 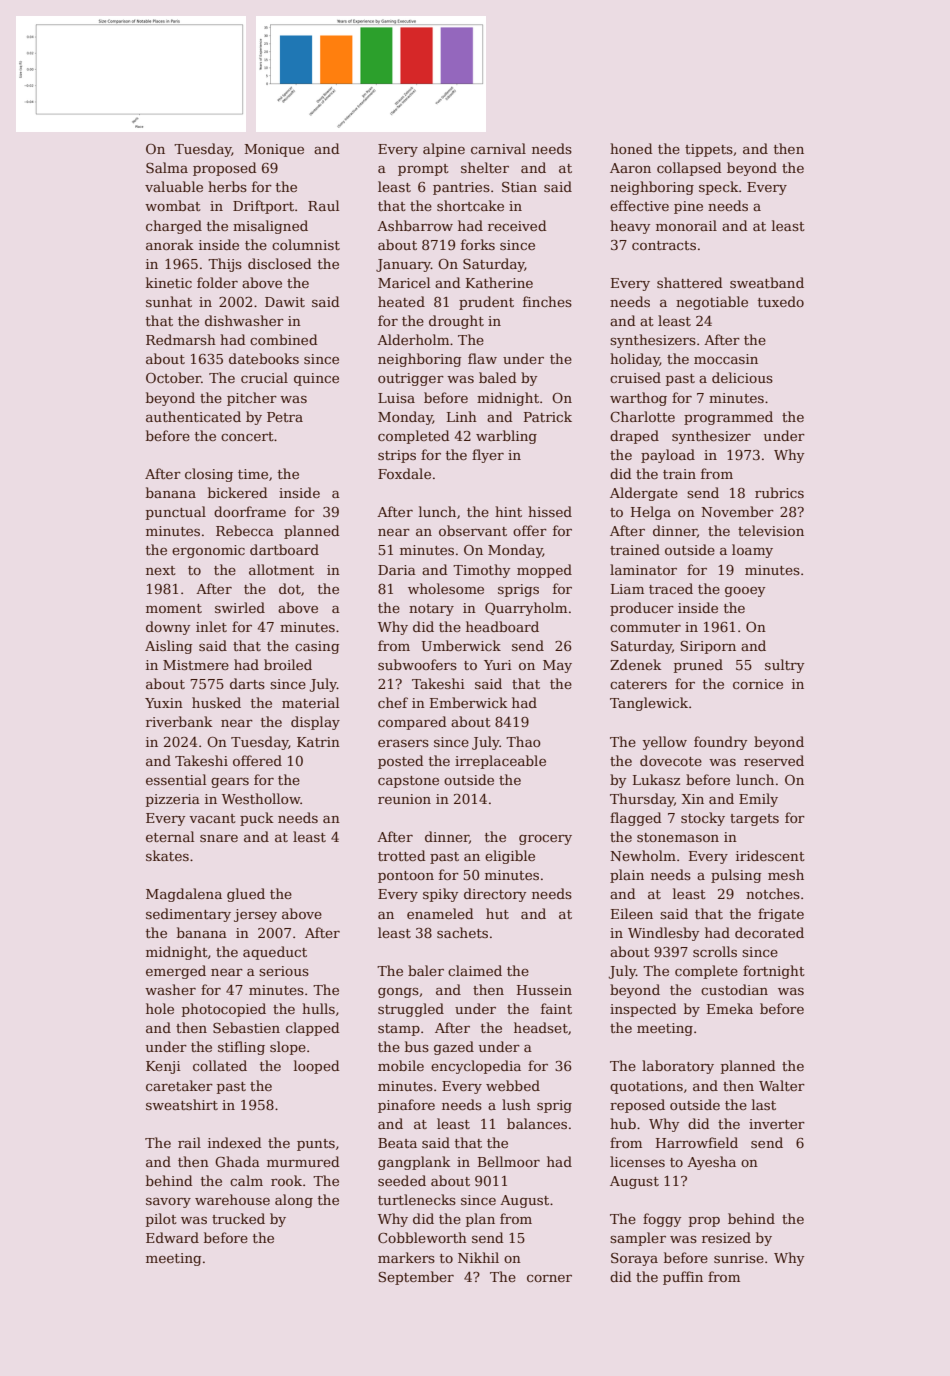 I want to click on Raul, so click(x=323, y=205).
